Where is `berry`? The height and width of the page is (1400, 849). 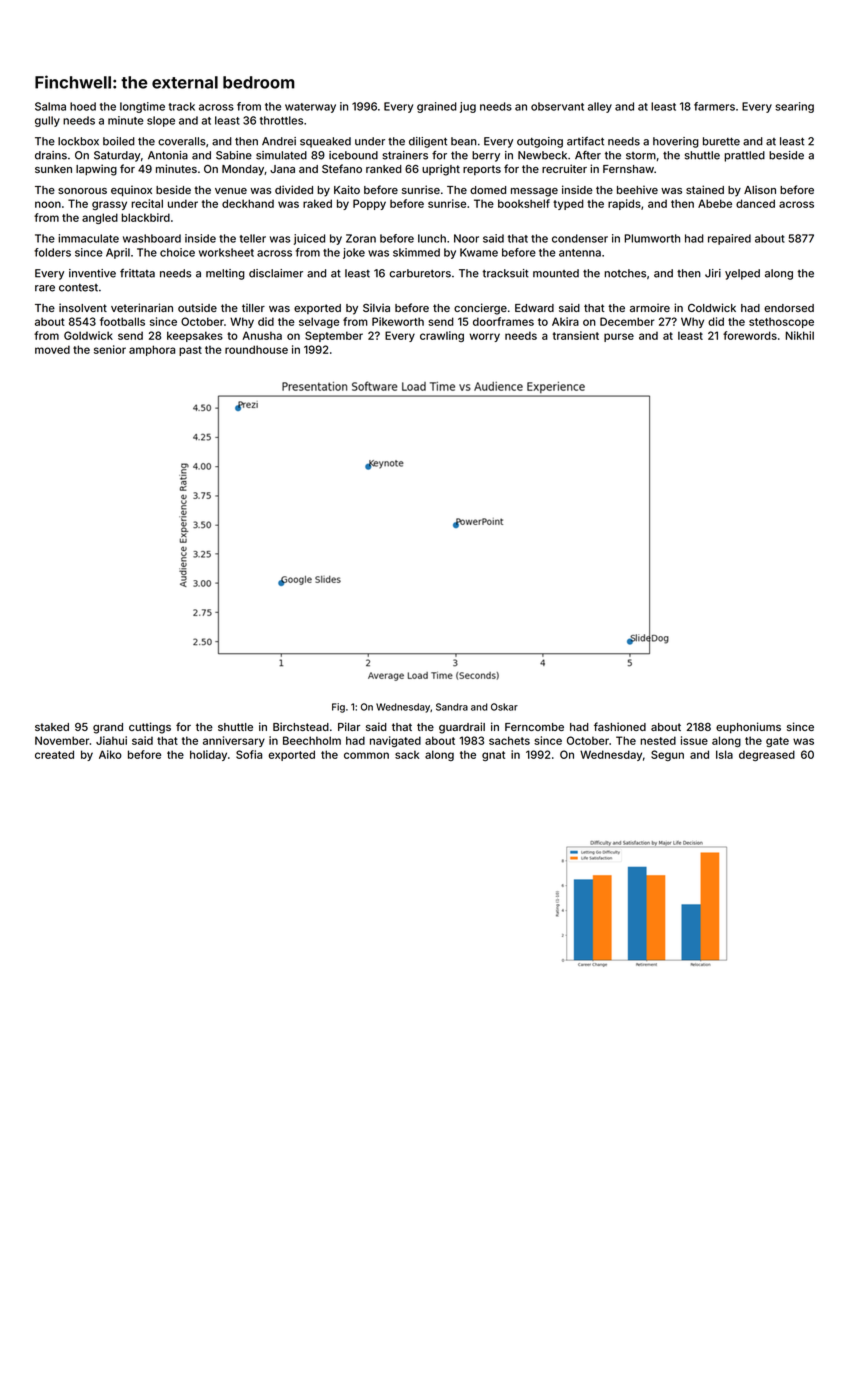
berry is located at coordinates (486, 156).
